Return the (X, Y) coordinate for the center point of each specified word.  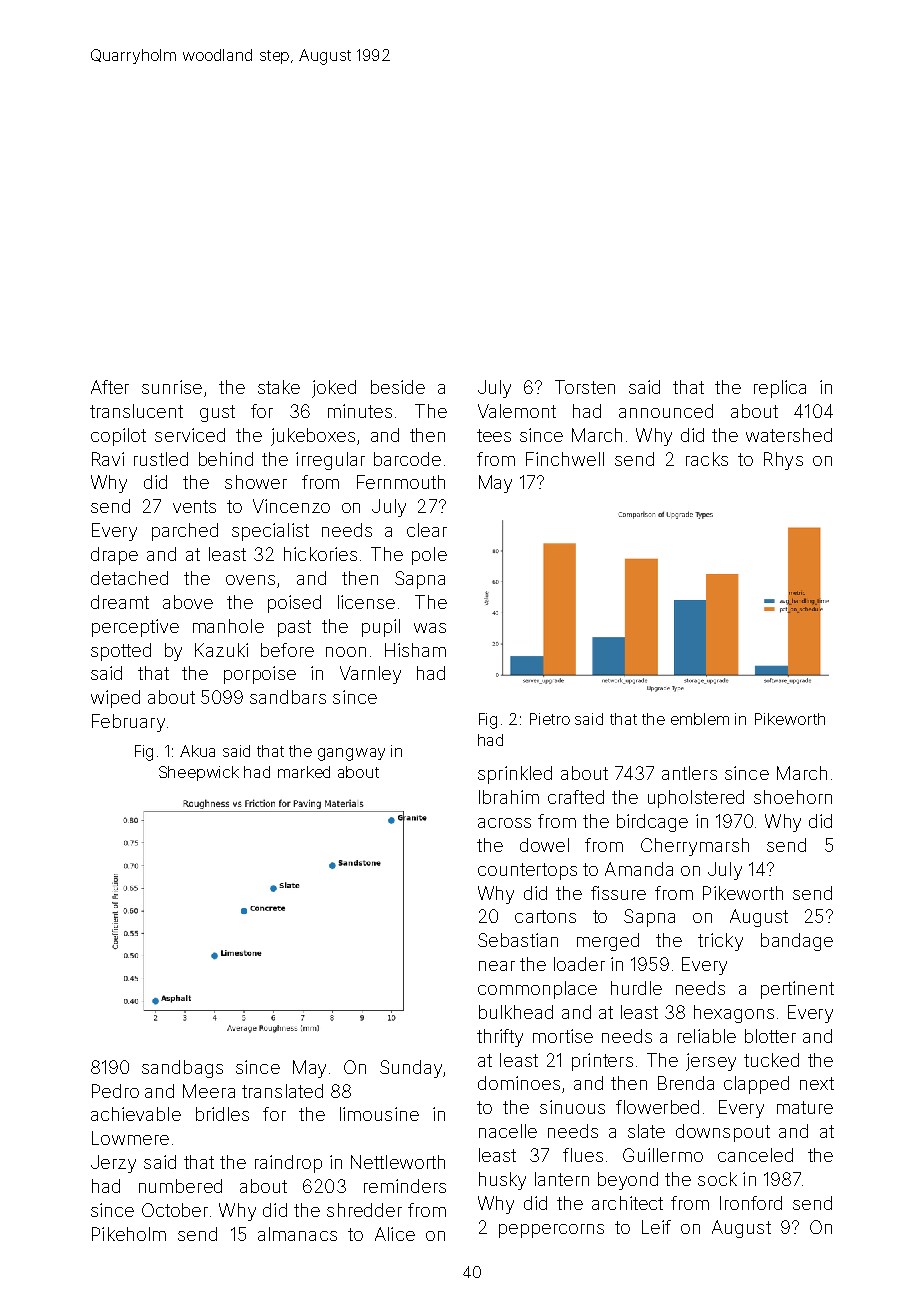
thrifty (500, 1038)
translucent (136, 411)
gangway (351, 754)
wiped (115, 699)
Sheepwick (199, 773)
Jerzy (113, 1164)
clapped (756, 1085)
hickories (320, 554)
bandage (797, 942)
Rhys (783, 461)
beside (398, 387)
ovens (250, 580)
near (497, 966)
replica (780, 389)
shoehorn (793, 797)
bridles (222, 1114)
